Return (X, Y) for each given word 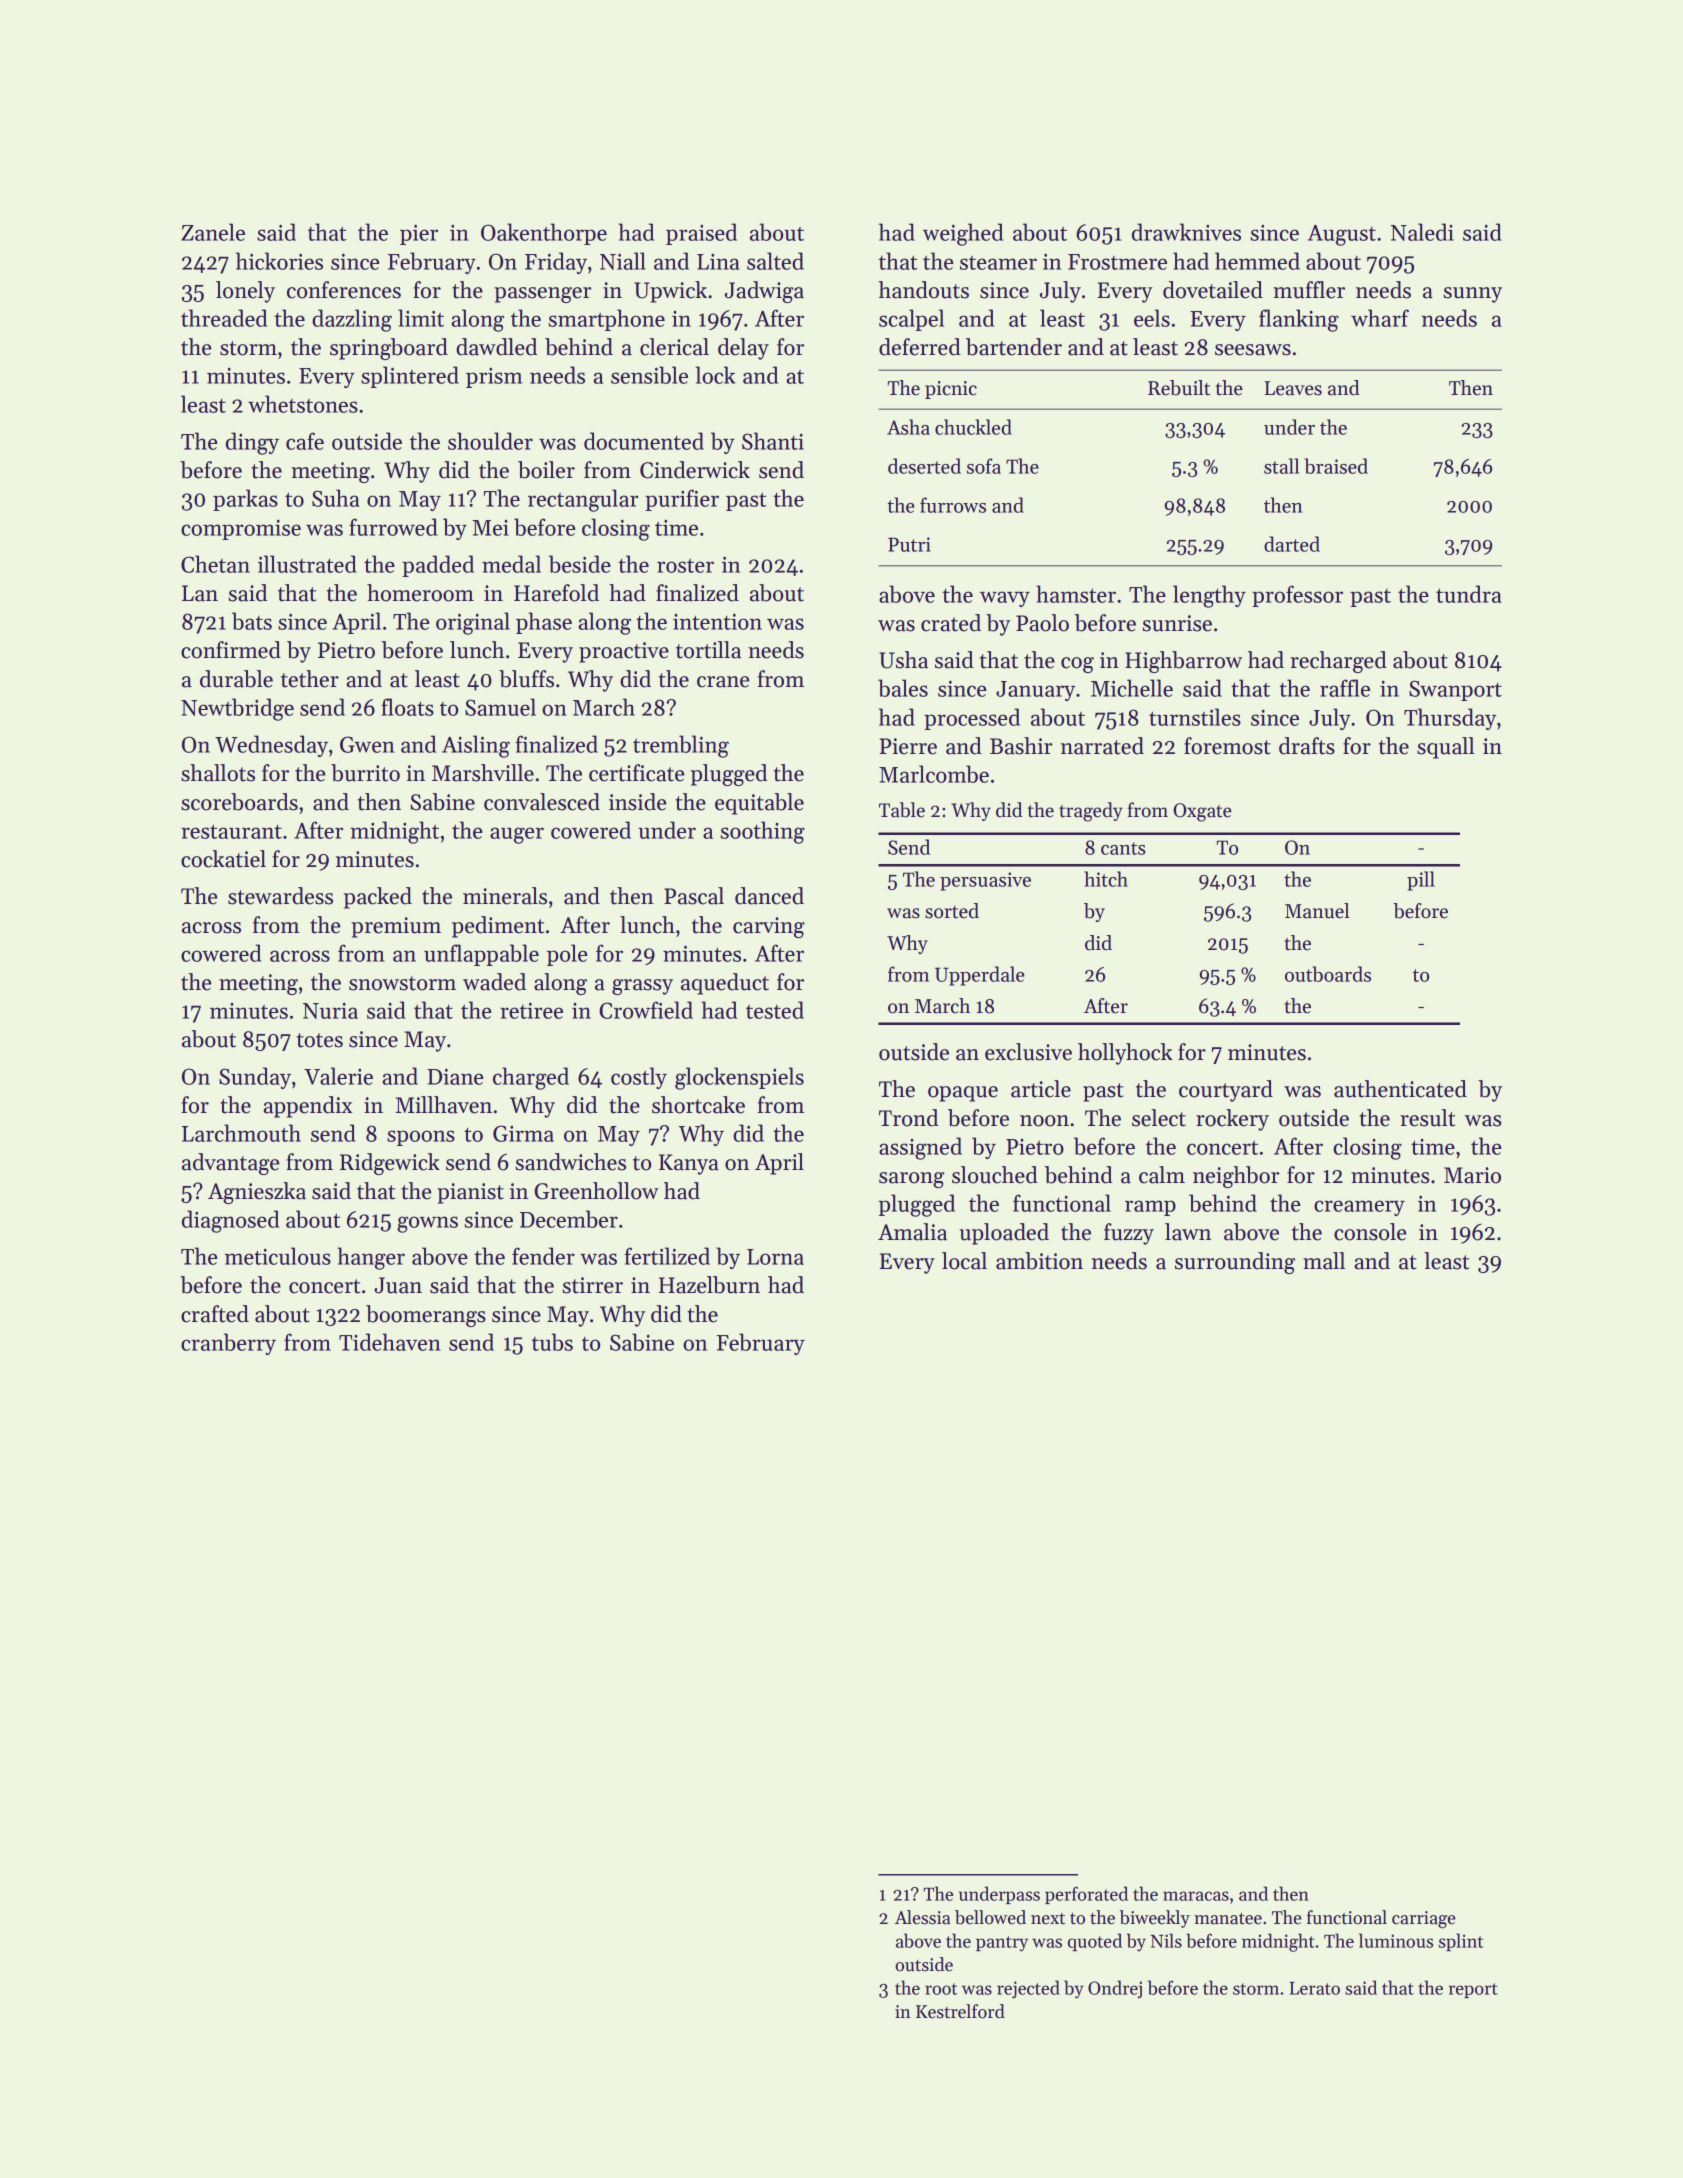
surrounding (1235, 1263)
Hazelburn (709, 1285)
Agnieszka (257, 1193)
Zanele (213, 232)
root (941, 1989)
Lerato (1314, 1988)
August (1342, 235)
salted (775, 261)
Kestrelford (960, 2011)
